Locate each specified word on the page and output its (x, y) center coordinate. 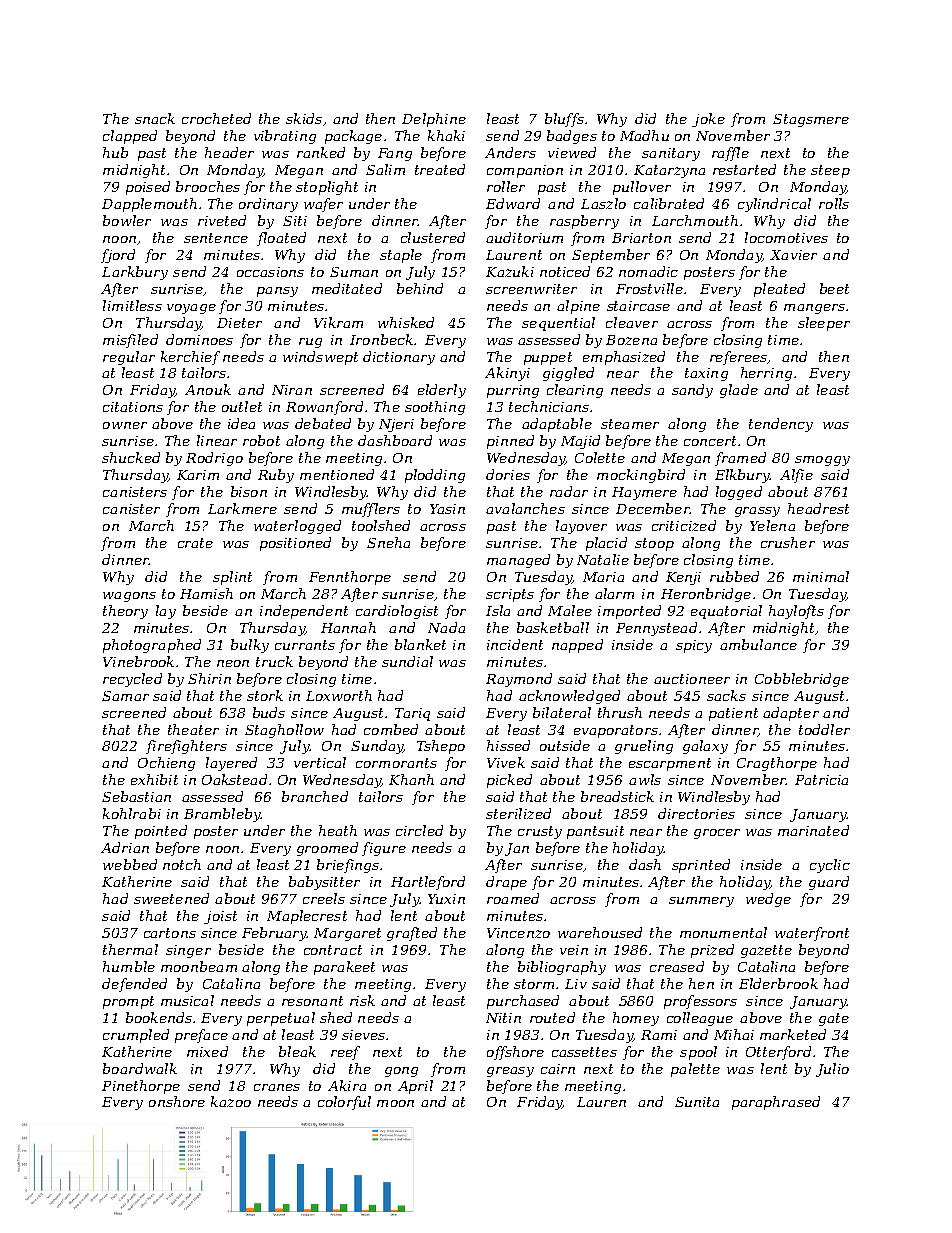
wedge (768, 900)
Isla (498, 610)
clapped (130, 137)
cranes (277, 1087)
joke (708, 120)
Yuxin (446, 899)
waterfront (812, 934)
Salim (385, 169)
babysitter (324, 883)
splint (232, 578)
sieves (363, 1035)
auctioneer (692, 679)
